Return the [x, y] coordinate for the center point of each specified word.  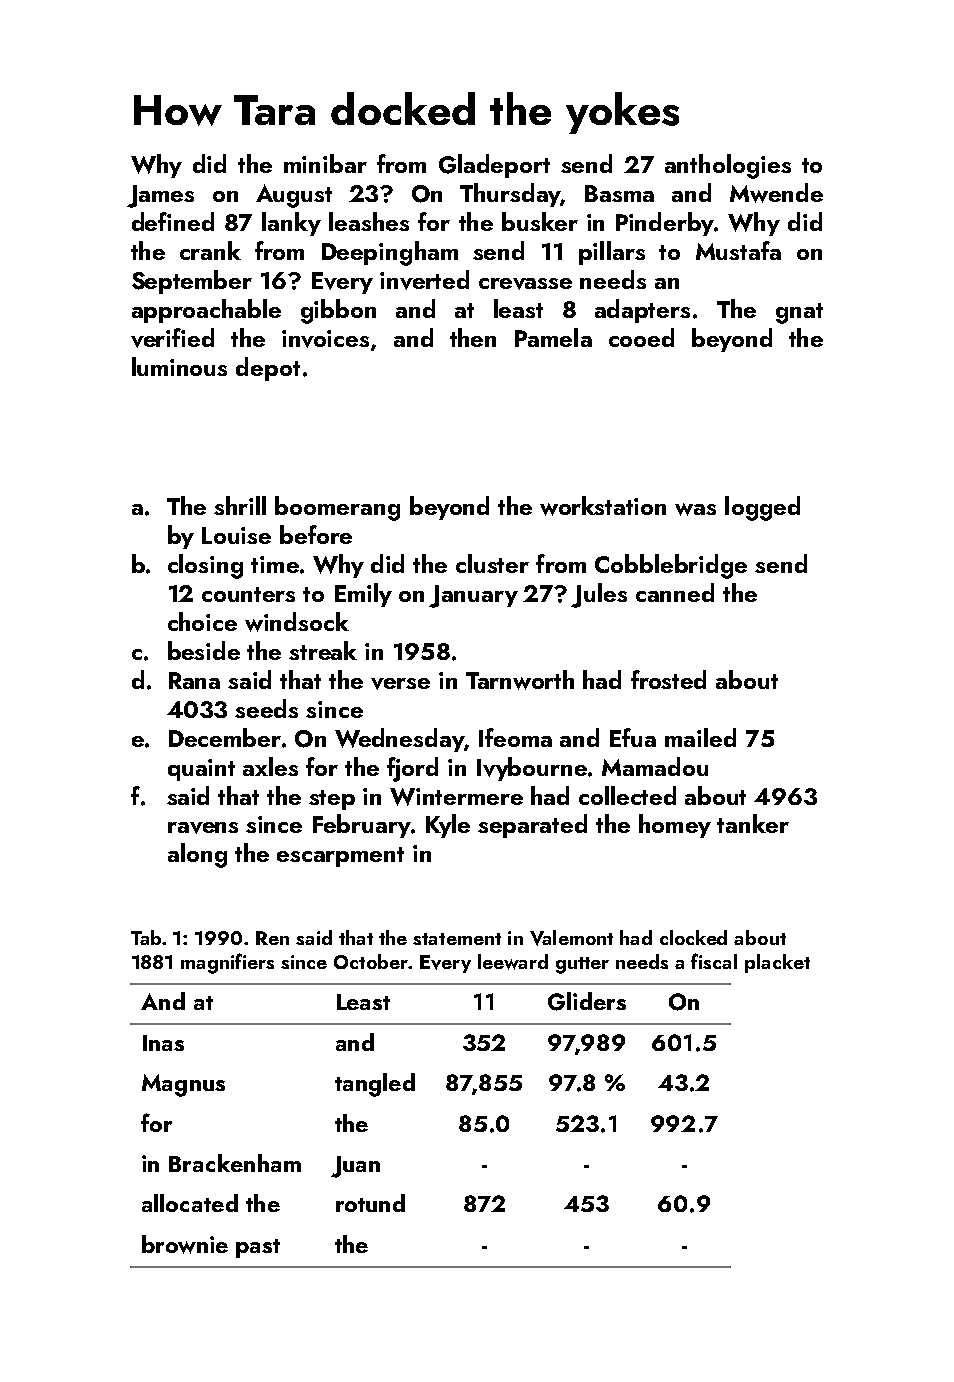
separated [532, 826]
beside [204, 650]
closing [205, 566]
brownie [185, 1244]
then [473, 337]
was [695, 509]
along [197, 855]
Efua [633, 737]
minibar [325, 163]
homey [675, 826]
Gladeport [494, 166]
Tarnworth [520, 680]
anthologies [728, 166]
